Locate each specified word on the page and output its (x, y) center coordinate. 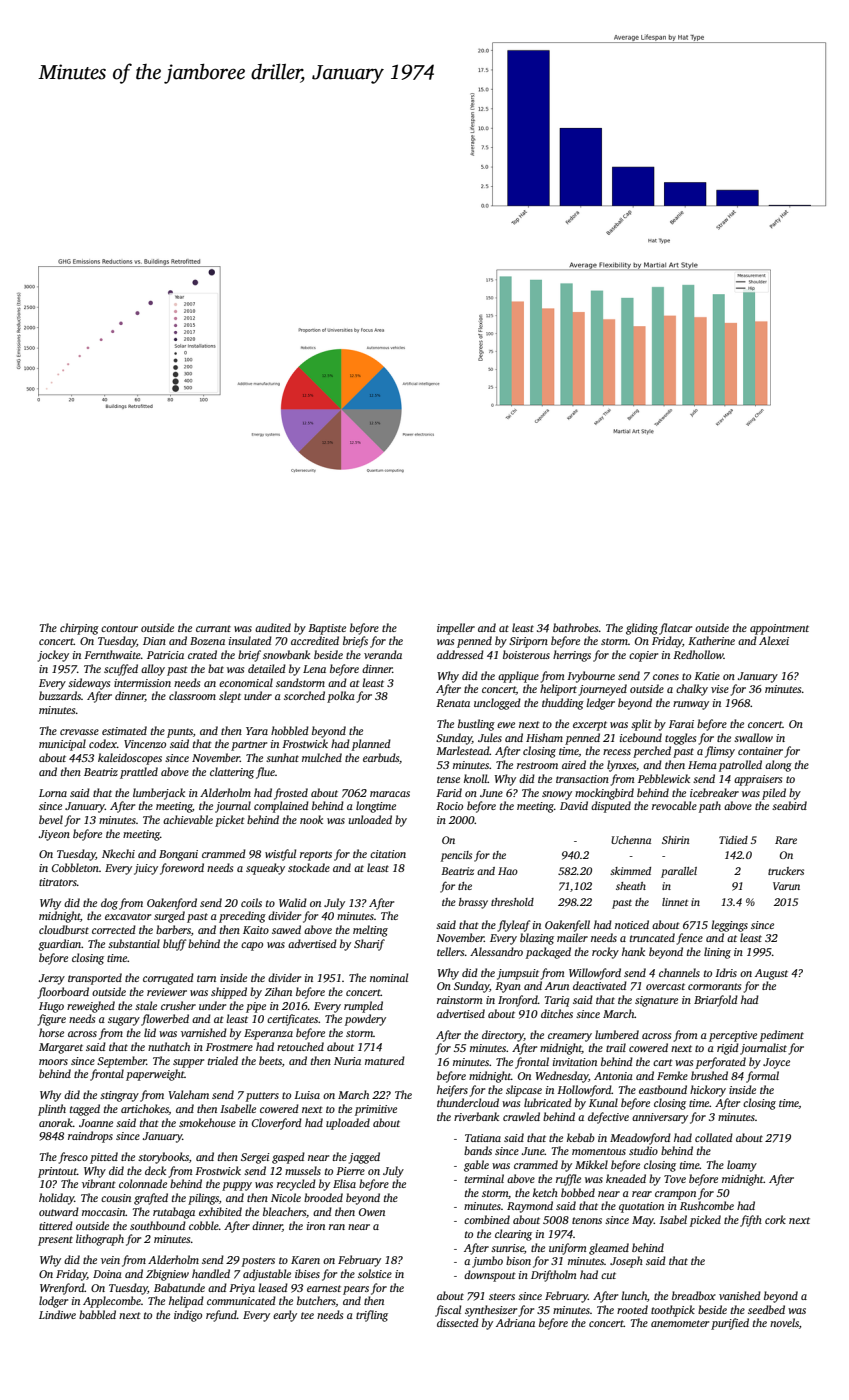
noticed (632, 924)
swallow (753, 737)
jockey (53, 656)
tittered (56, 1225)
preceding (242, 917)
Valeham (189, 1094)
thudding (563, 704)
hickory (708, 1091)
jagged (364, 1158)
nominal (389, 977)
